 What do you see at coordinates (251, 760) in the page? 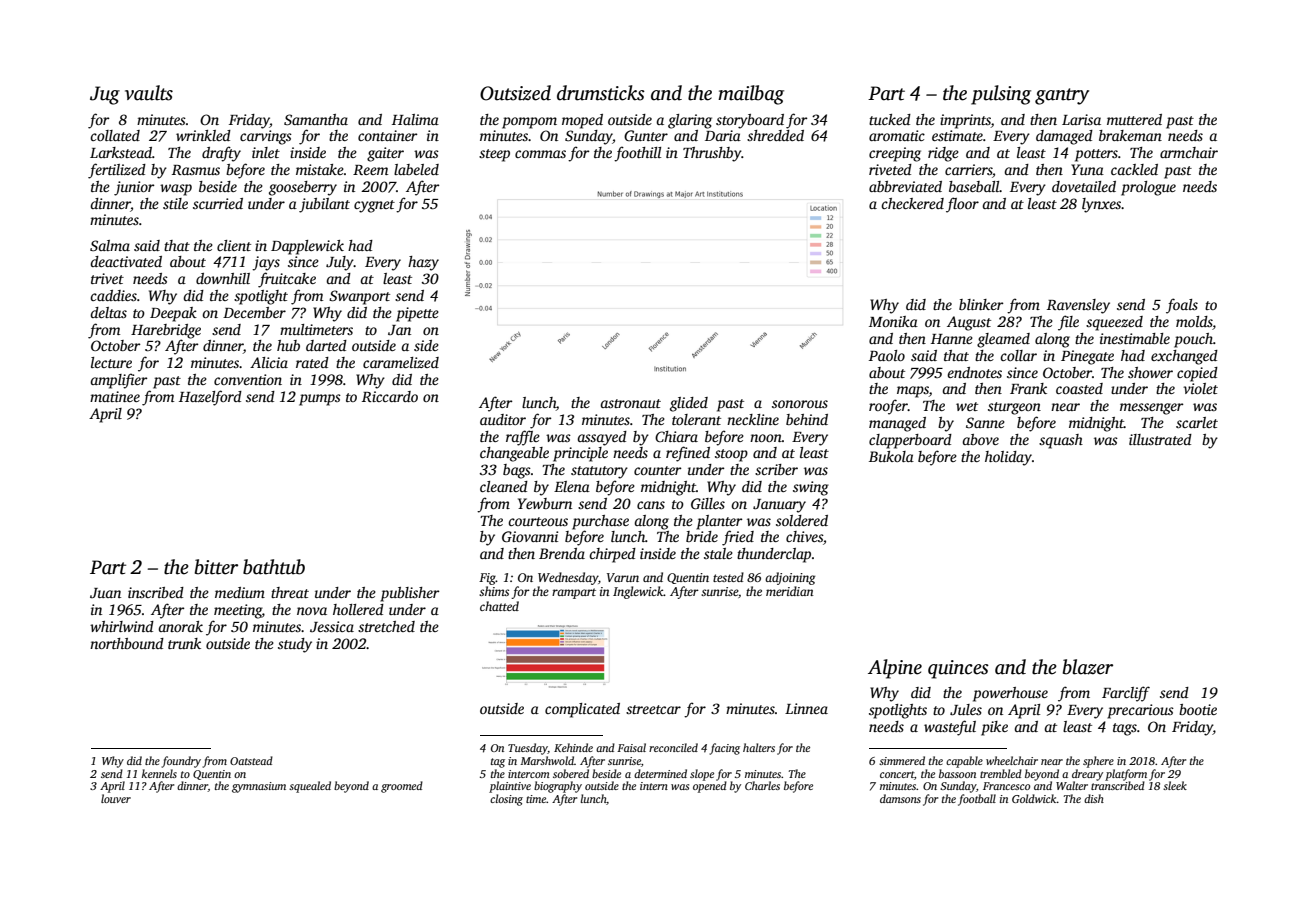
I see `Oatstead` at bounding box center [251, 760].
